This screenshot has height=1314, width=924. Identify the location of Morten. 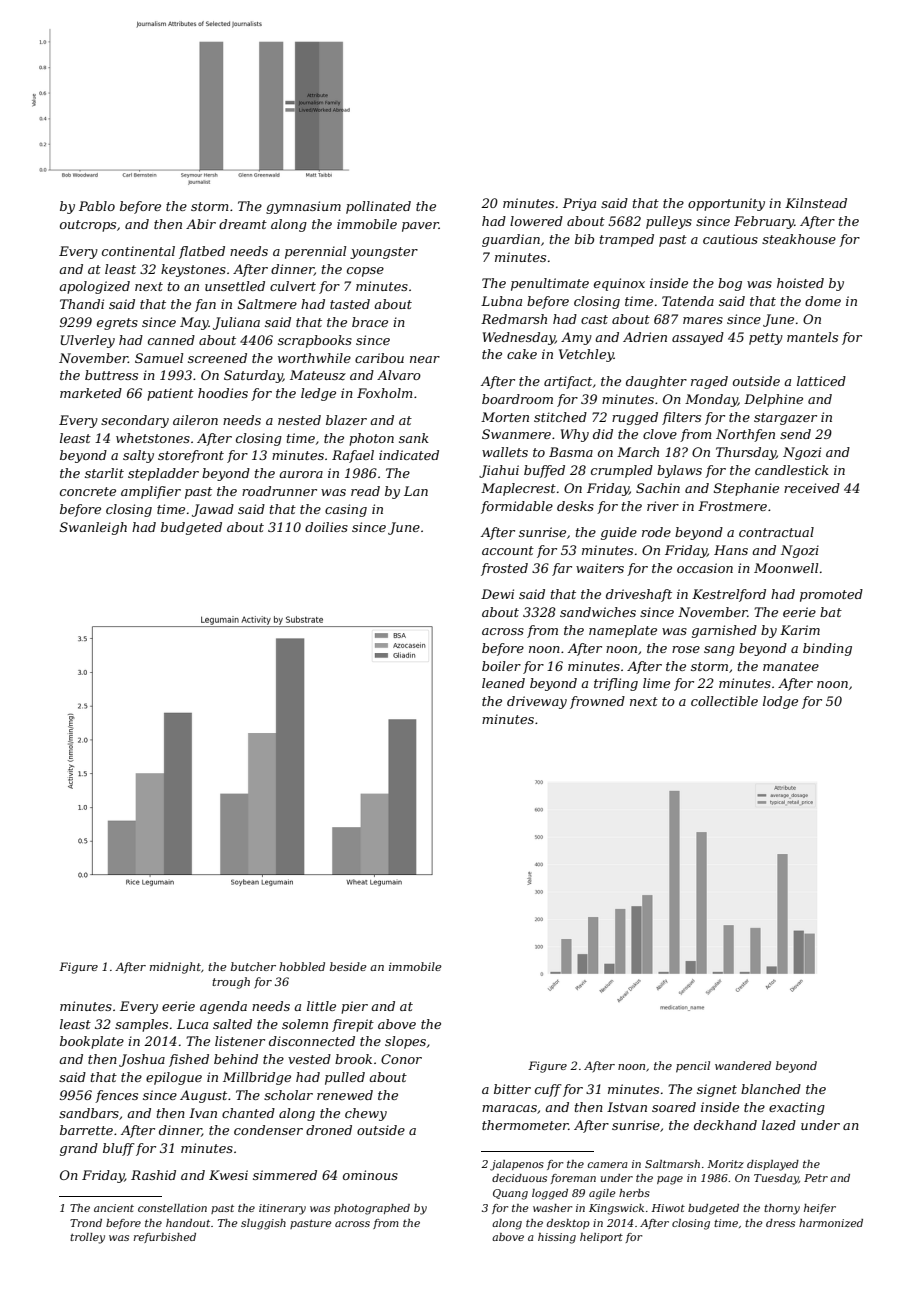
(505, 417).
